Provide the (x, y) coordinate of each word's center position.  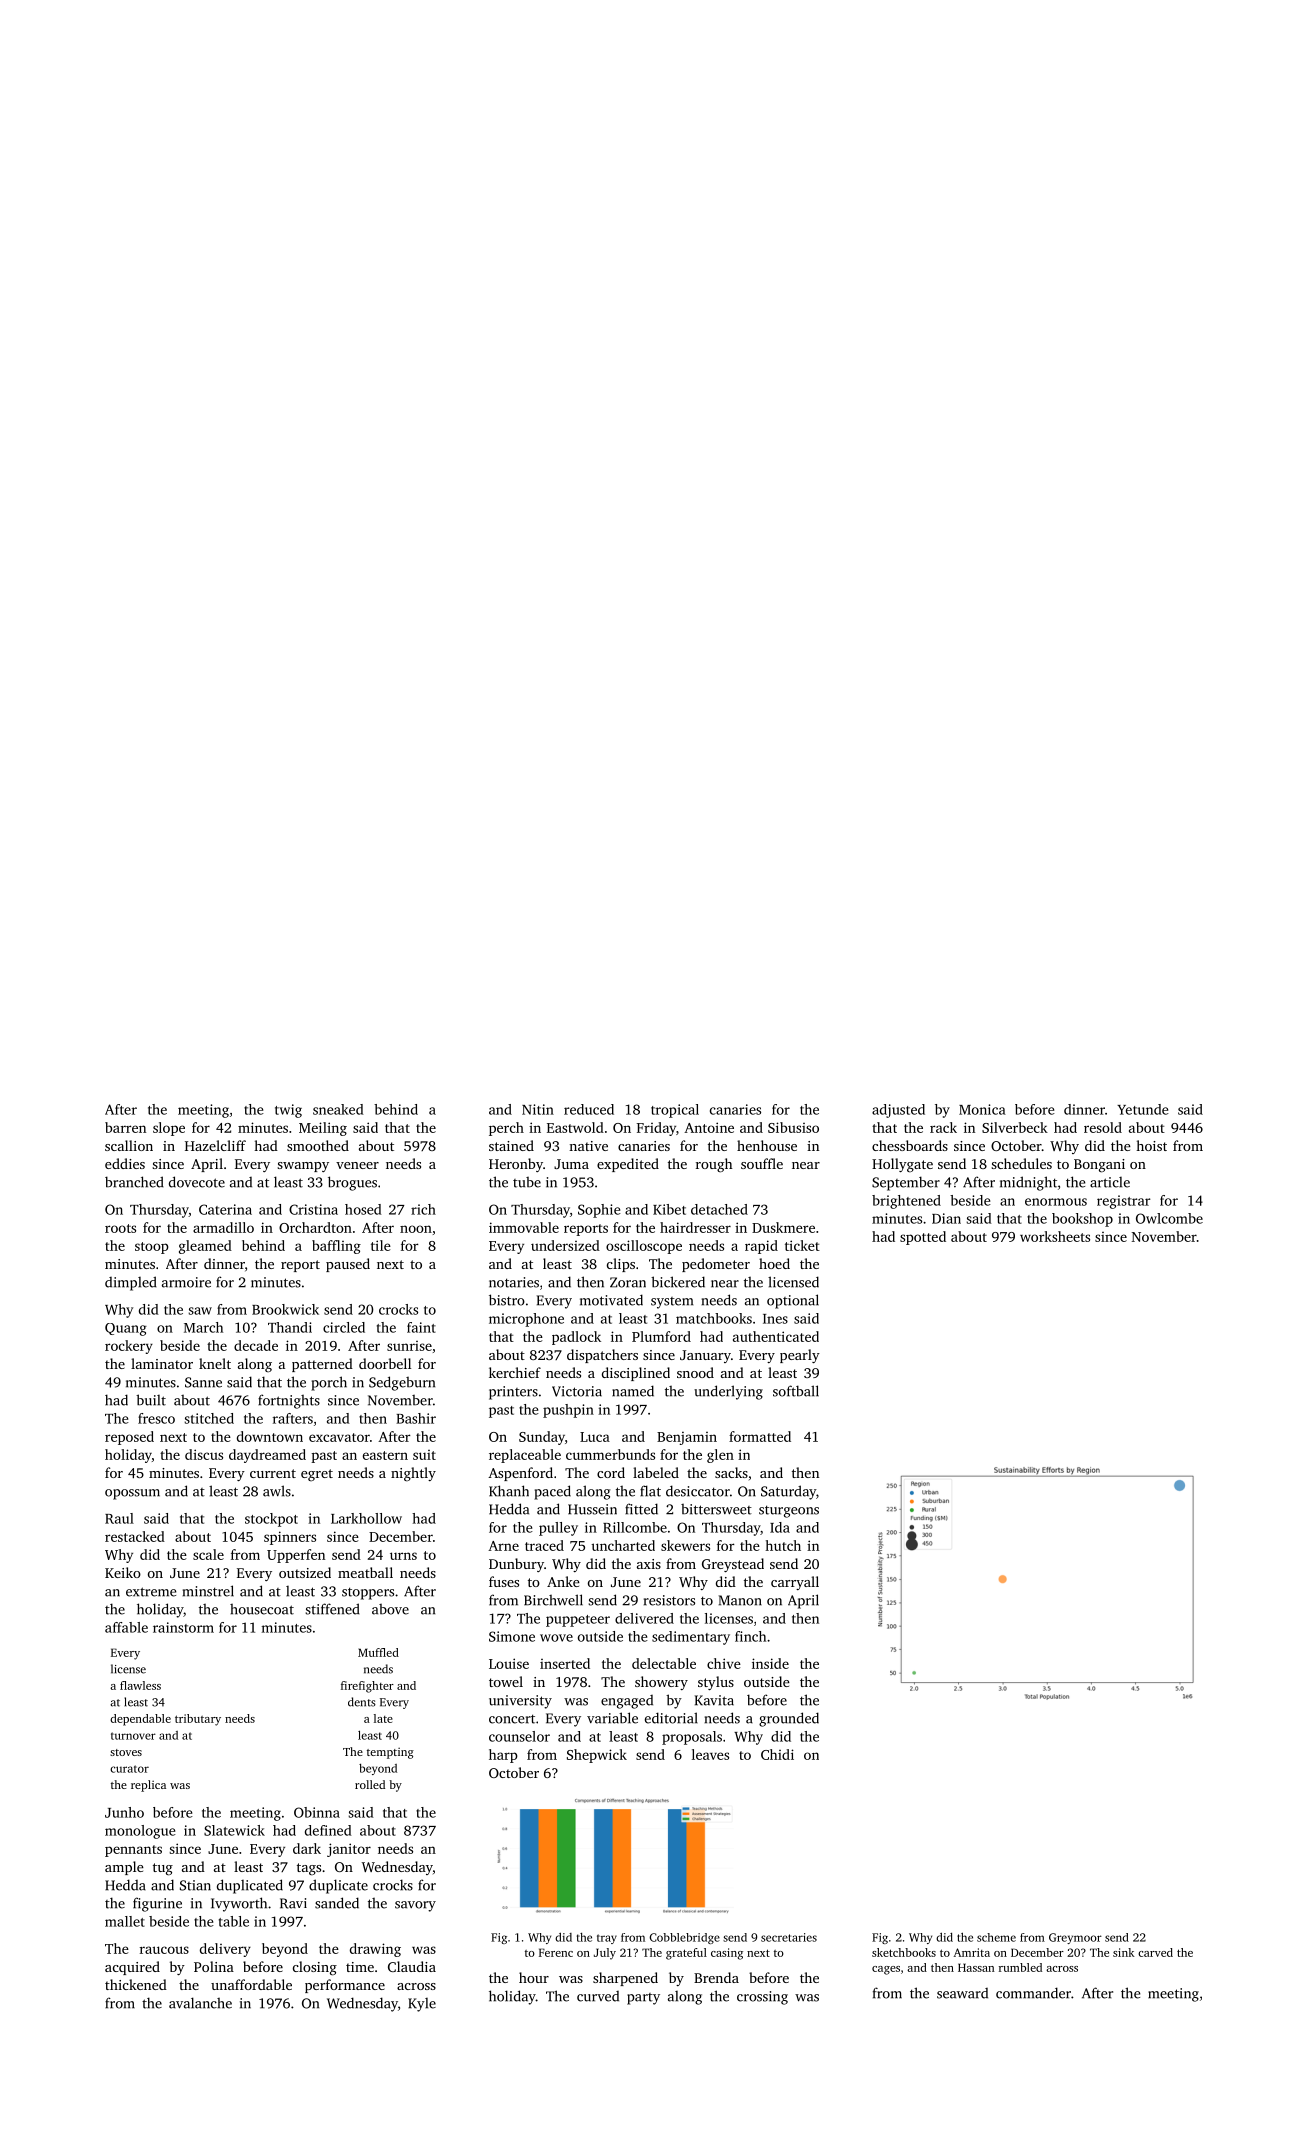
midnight (1028, 1183)
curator (129, 1769)
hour (534, 1977)
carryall (795, 1583)
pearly (800, 1356)
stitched (209, 1418)
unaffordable (251, 1984)
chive (724, 1663)
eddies (125, 1163)
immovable (524, 1227)
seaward (962, 1993)
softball (796, 1391)
